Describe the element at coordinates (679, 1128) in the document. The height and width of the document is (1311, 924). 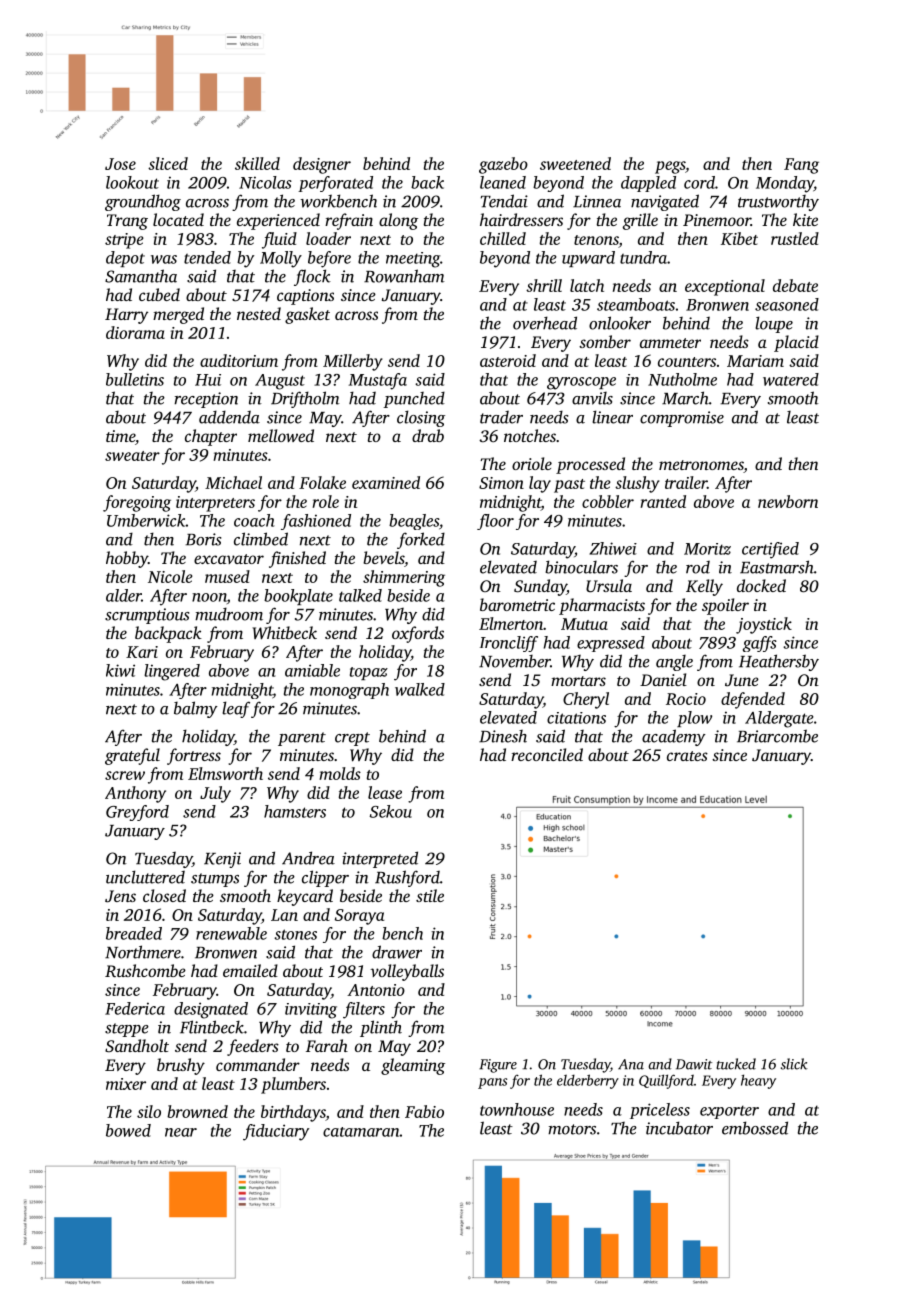
I see `incubator` at that location.
